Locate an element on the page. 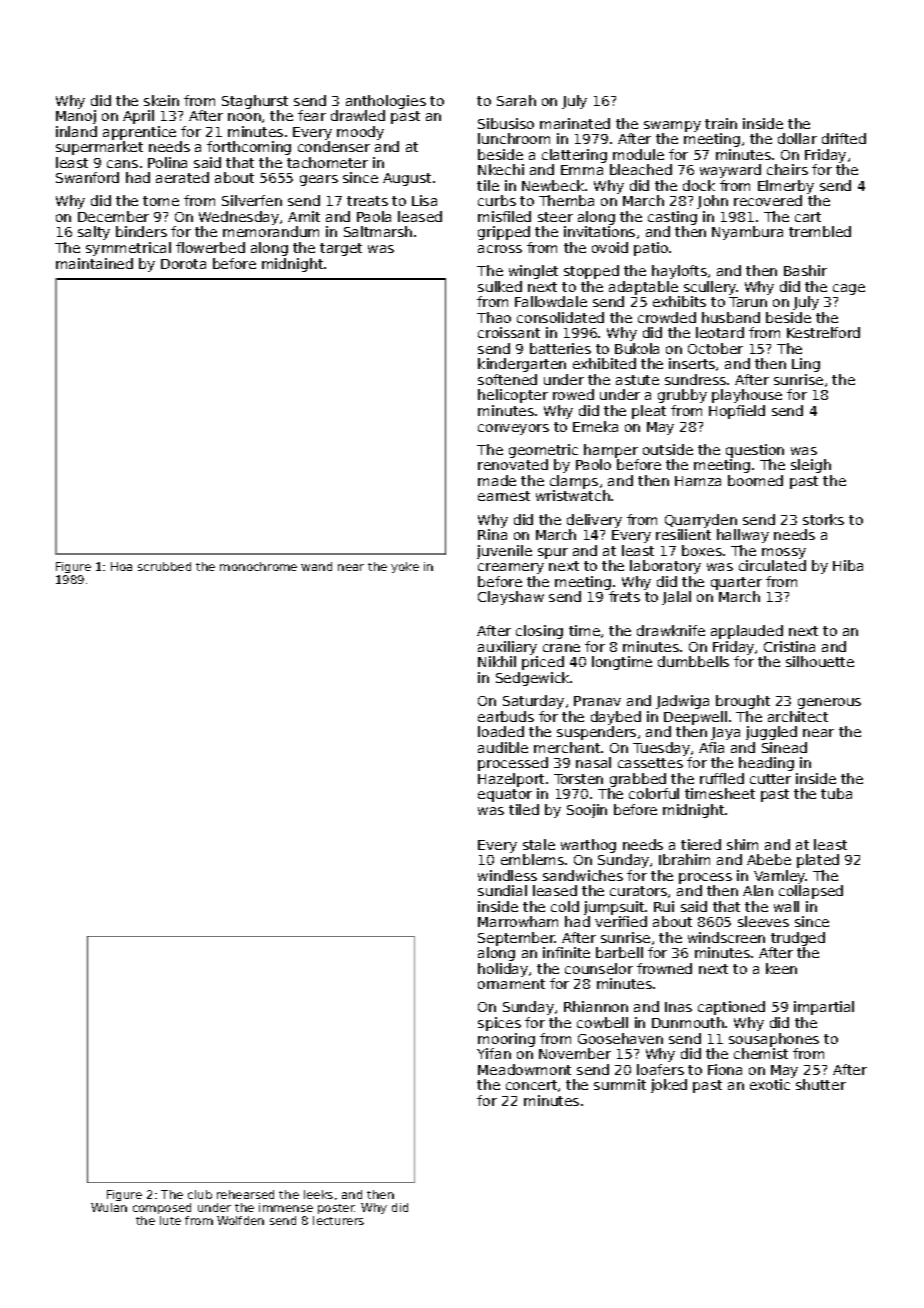 This page has width=924, height=1308. playhouse is located at coordinates (747, 396).
